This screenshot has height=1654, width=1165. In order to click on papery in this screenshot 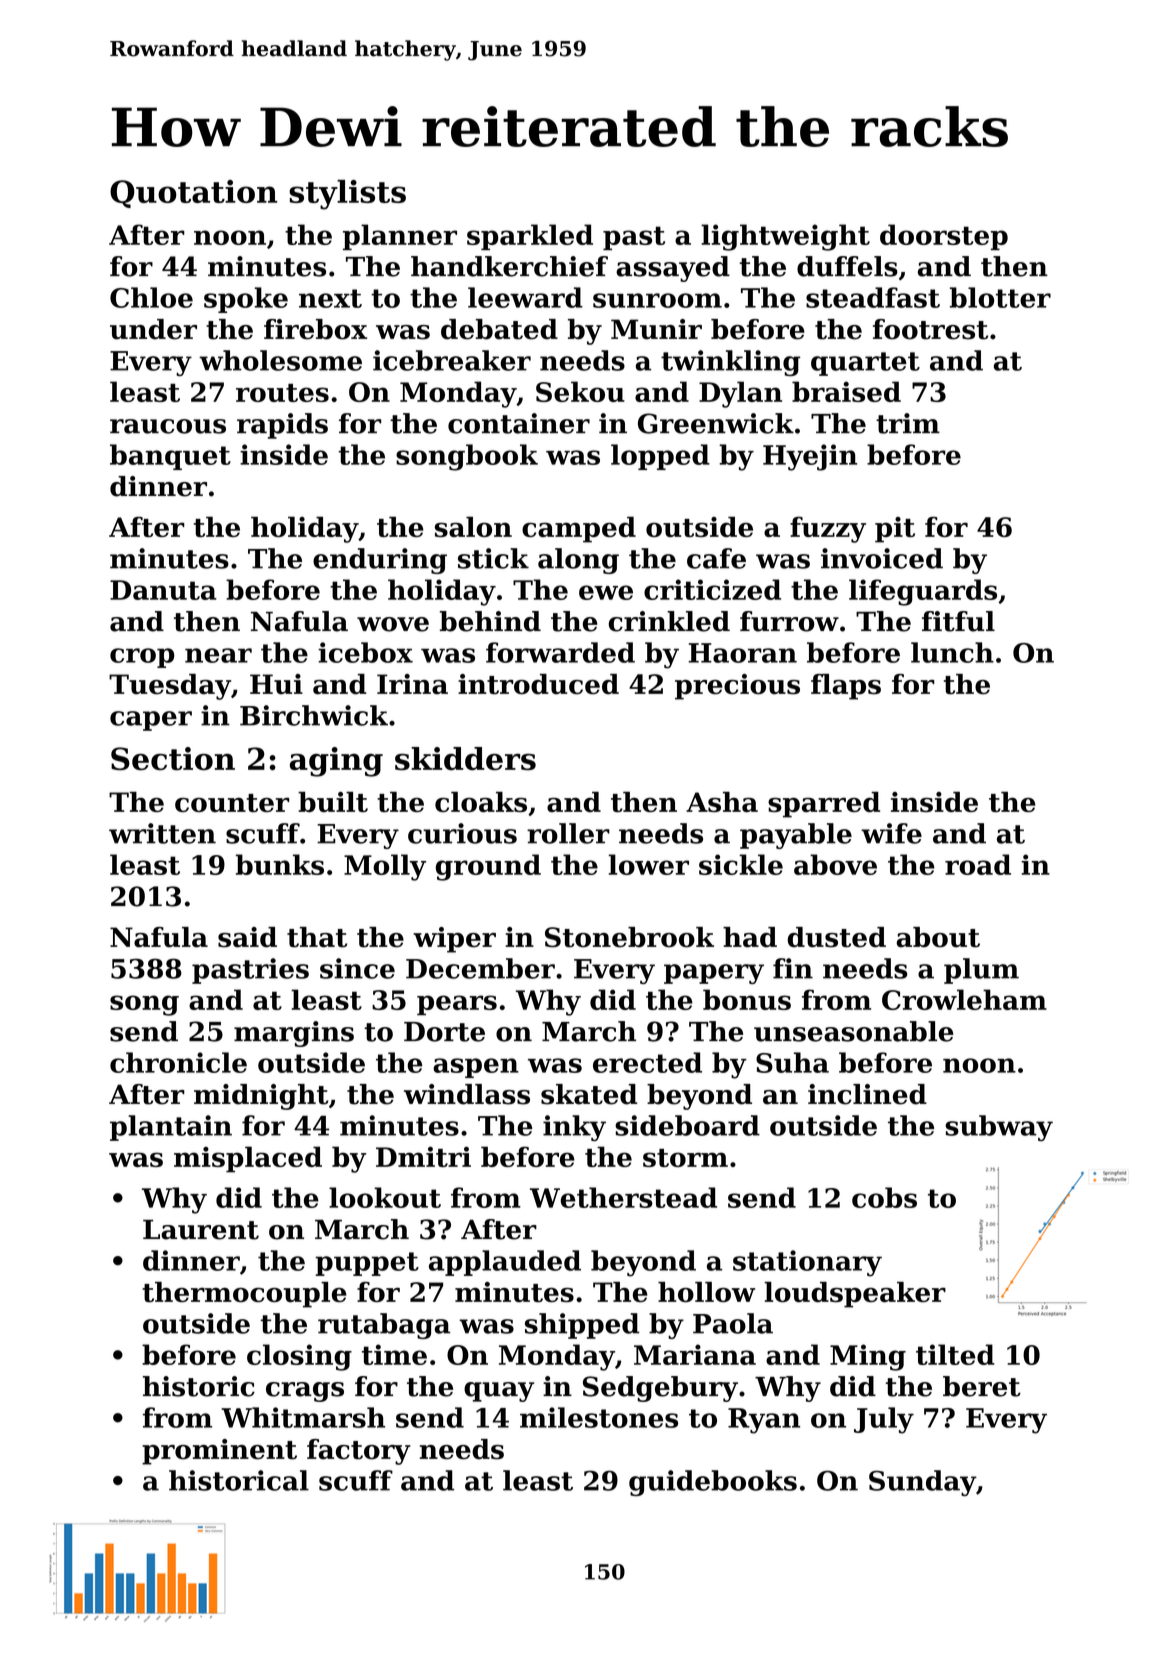, I will do `click(714, 974)`.
